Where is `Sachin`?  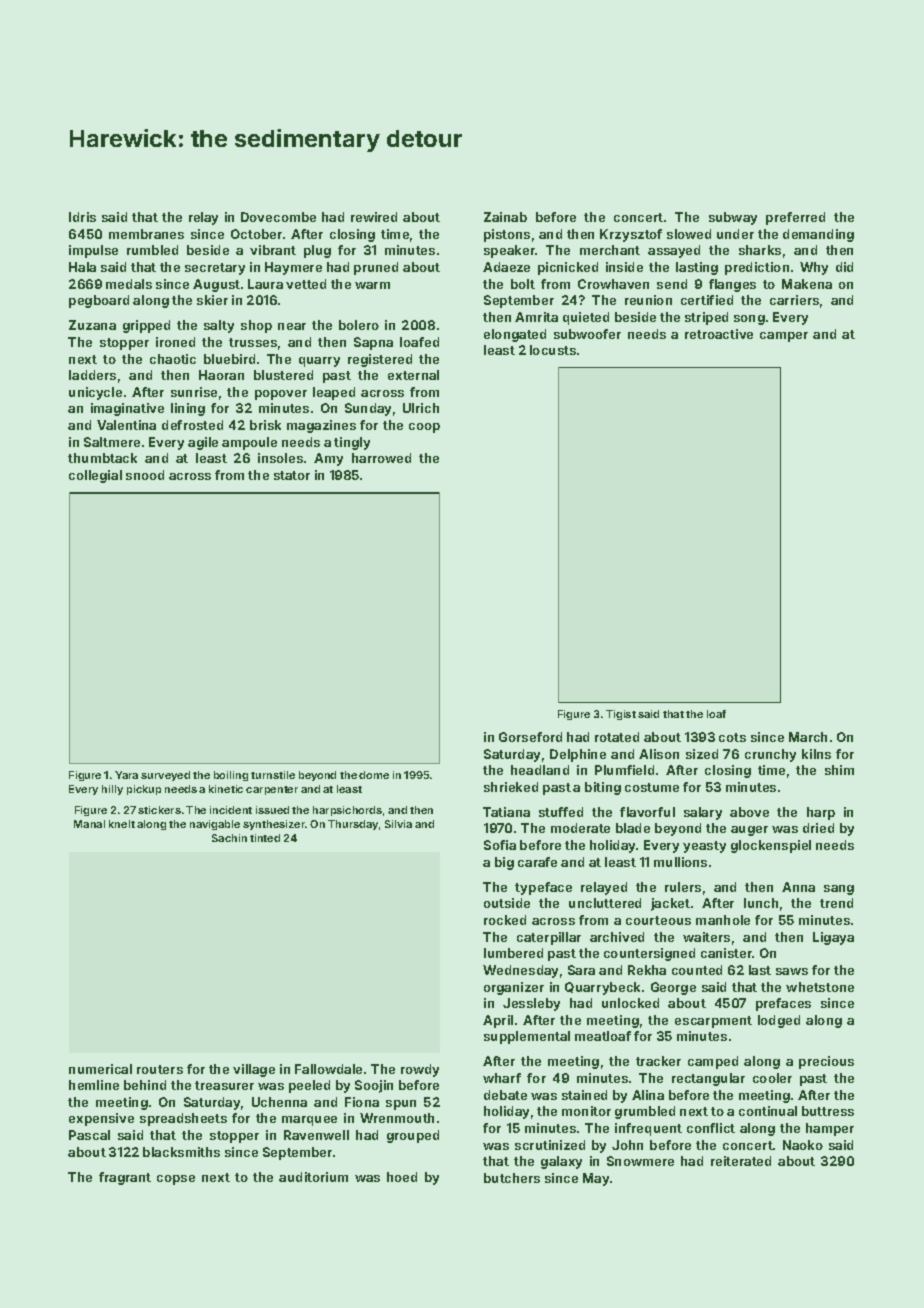
Sachin is located at coordinates (229, 838).
